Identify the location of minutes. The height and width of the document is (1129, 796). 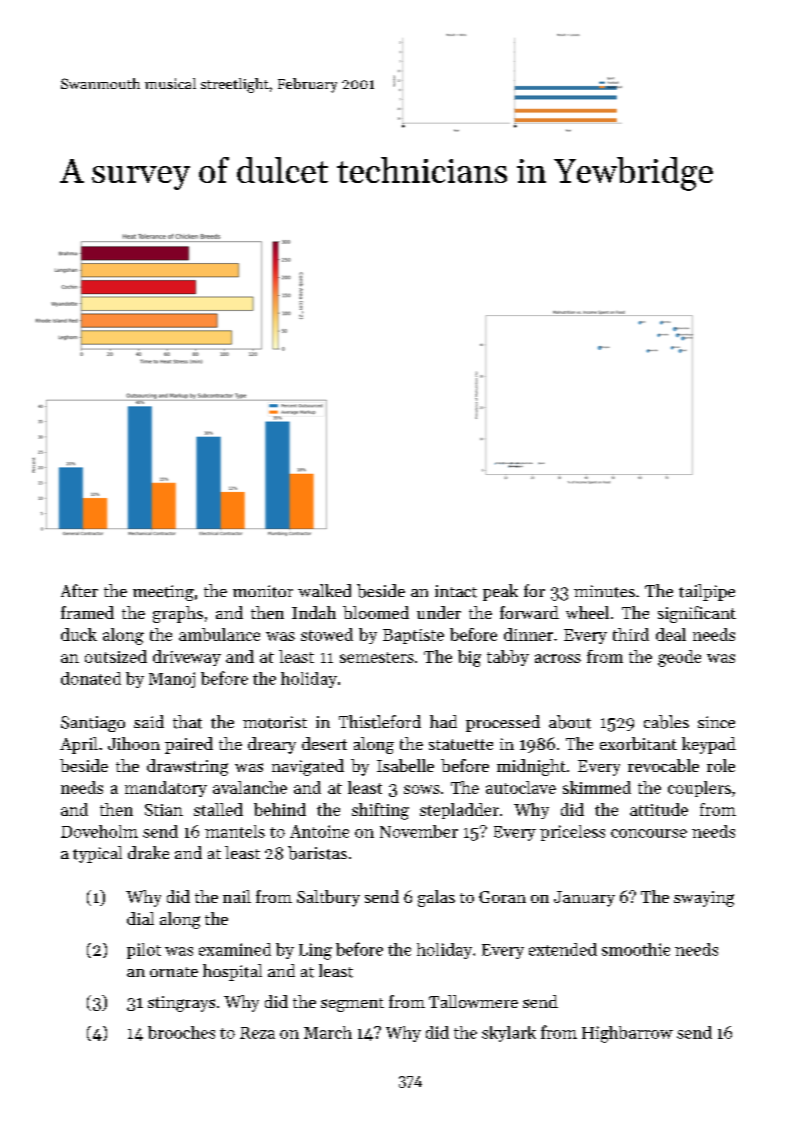
(604, 591).
